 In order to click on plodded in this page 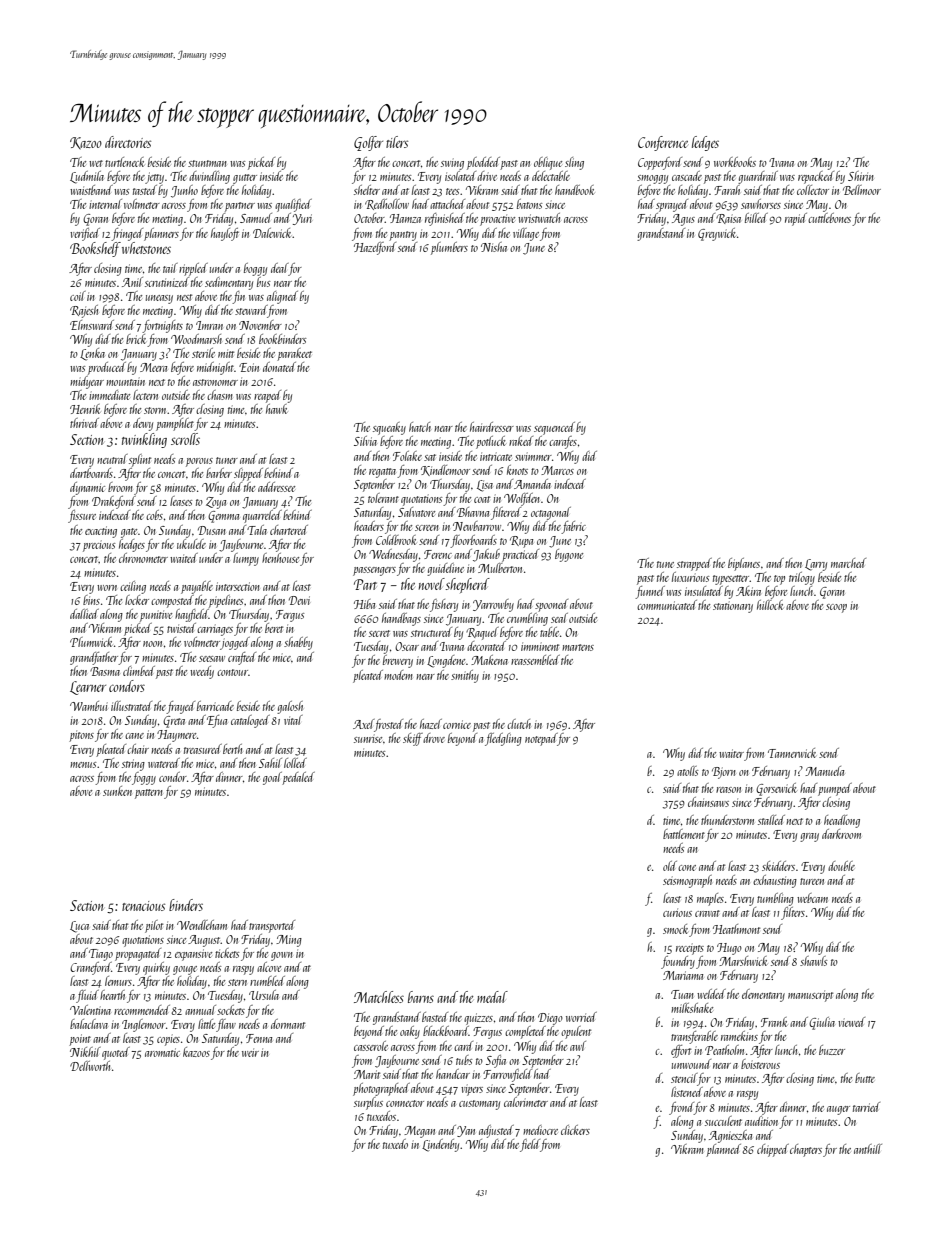, I will do `click(483, 163)`.
